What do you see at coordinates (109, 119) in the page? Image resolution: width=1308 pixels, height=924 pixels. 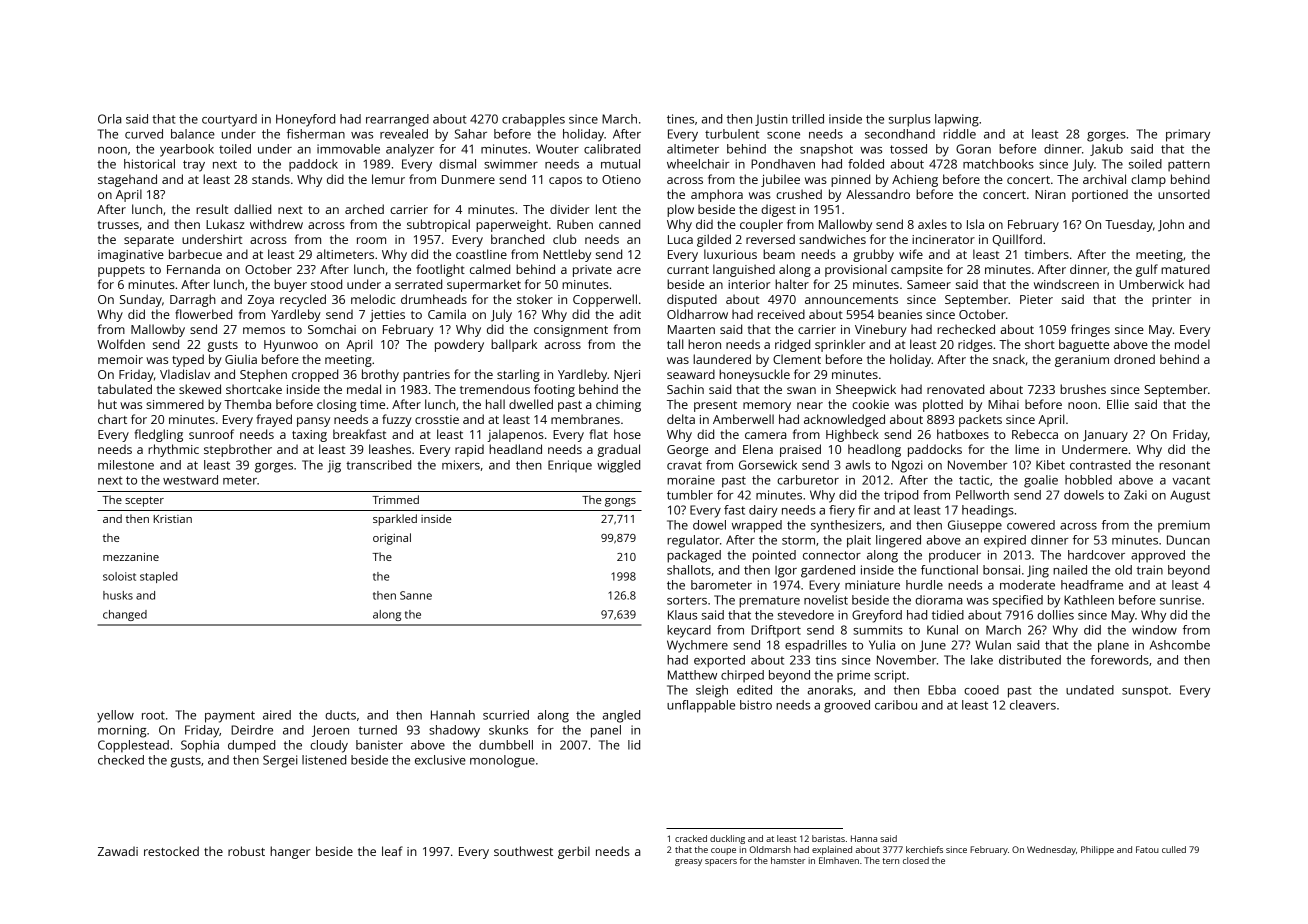 I see `Orla` at bounding box center [109, 119].
